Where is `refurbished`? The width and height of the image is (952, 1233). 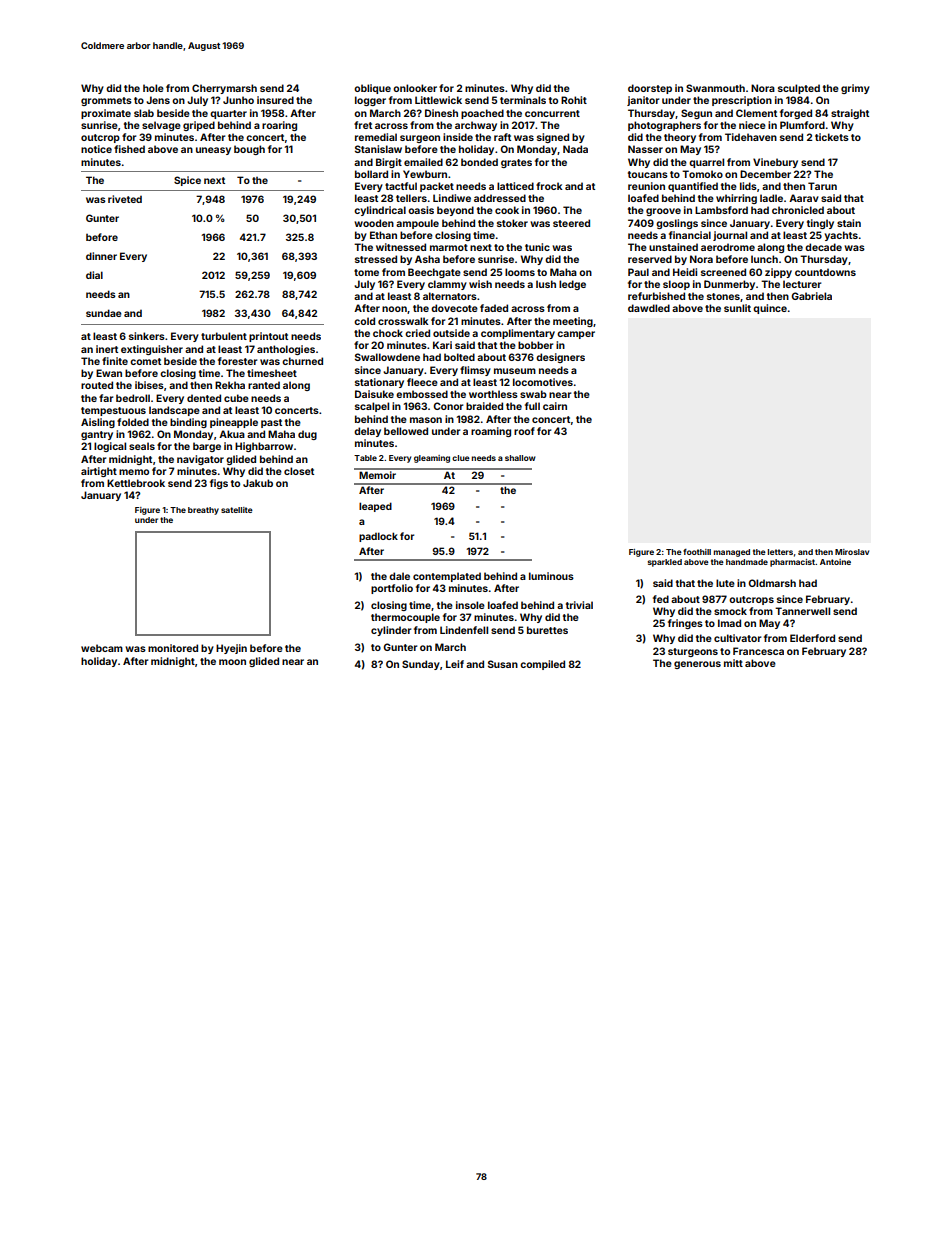
refurbished is located at coordinates (656, 296).
